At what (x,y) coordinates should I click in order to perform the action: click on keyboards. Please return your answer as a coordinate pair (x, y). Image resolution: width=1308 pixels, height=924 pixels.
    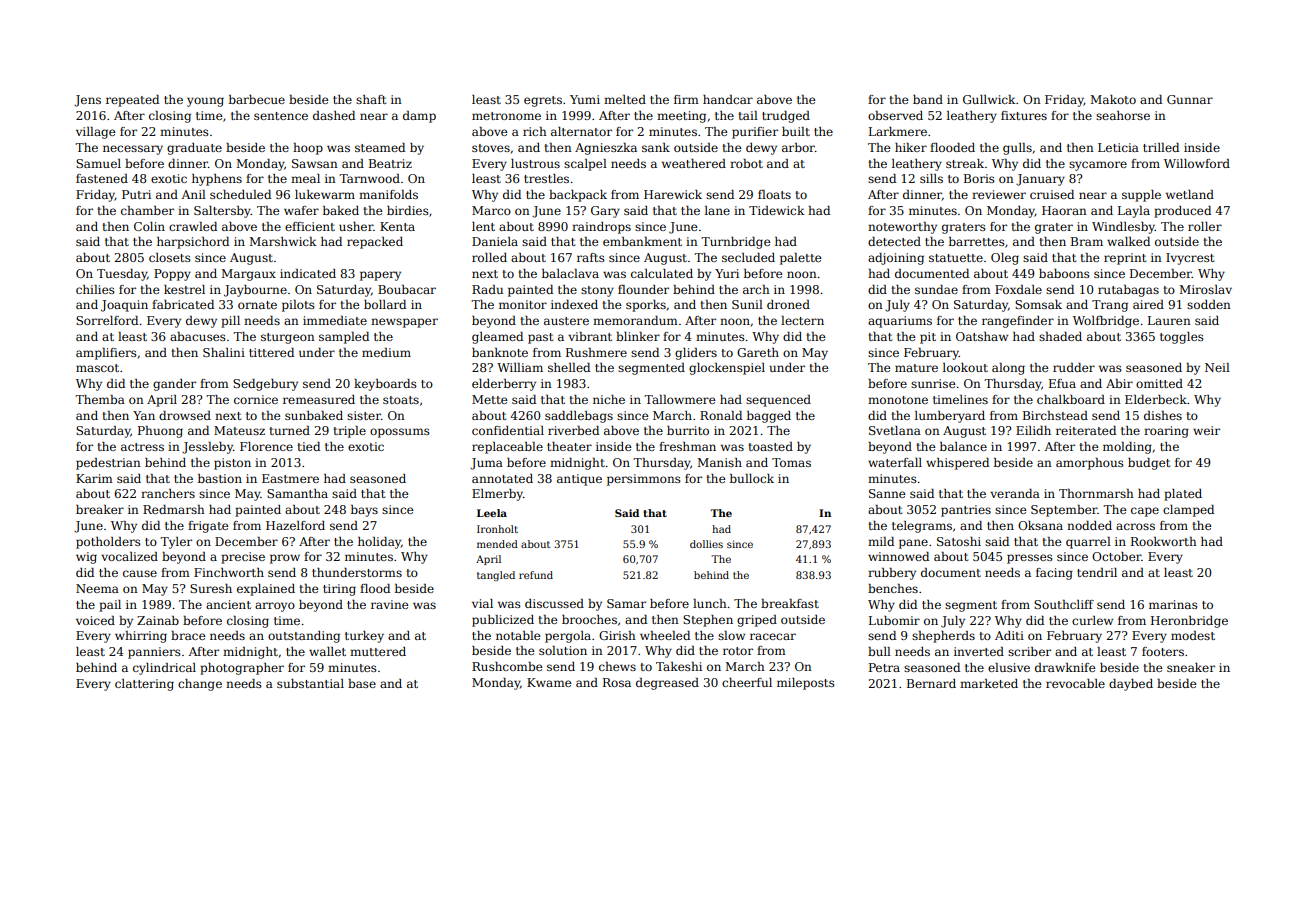
    Looking at the image, I should click on (385, 385).
